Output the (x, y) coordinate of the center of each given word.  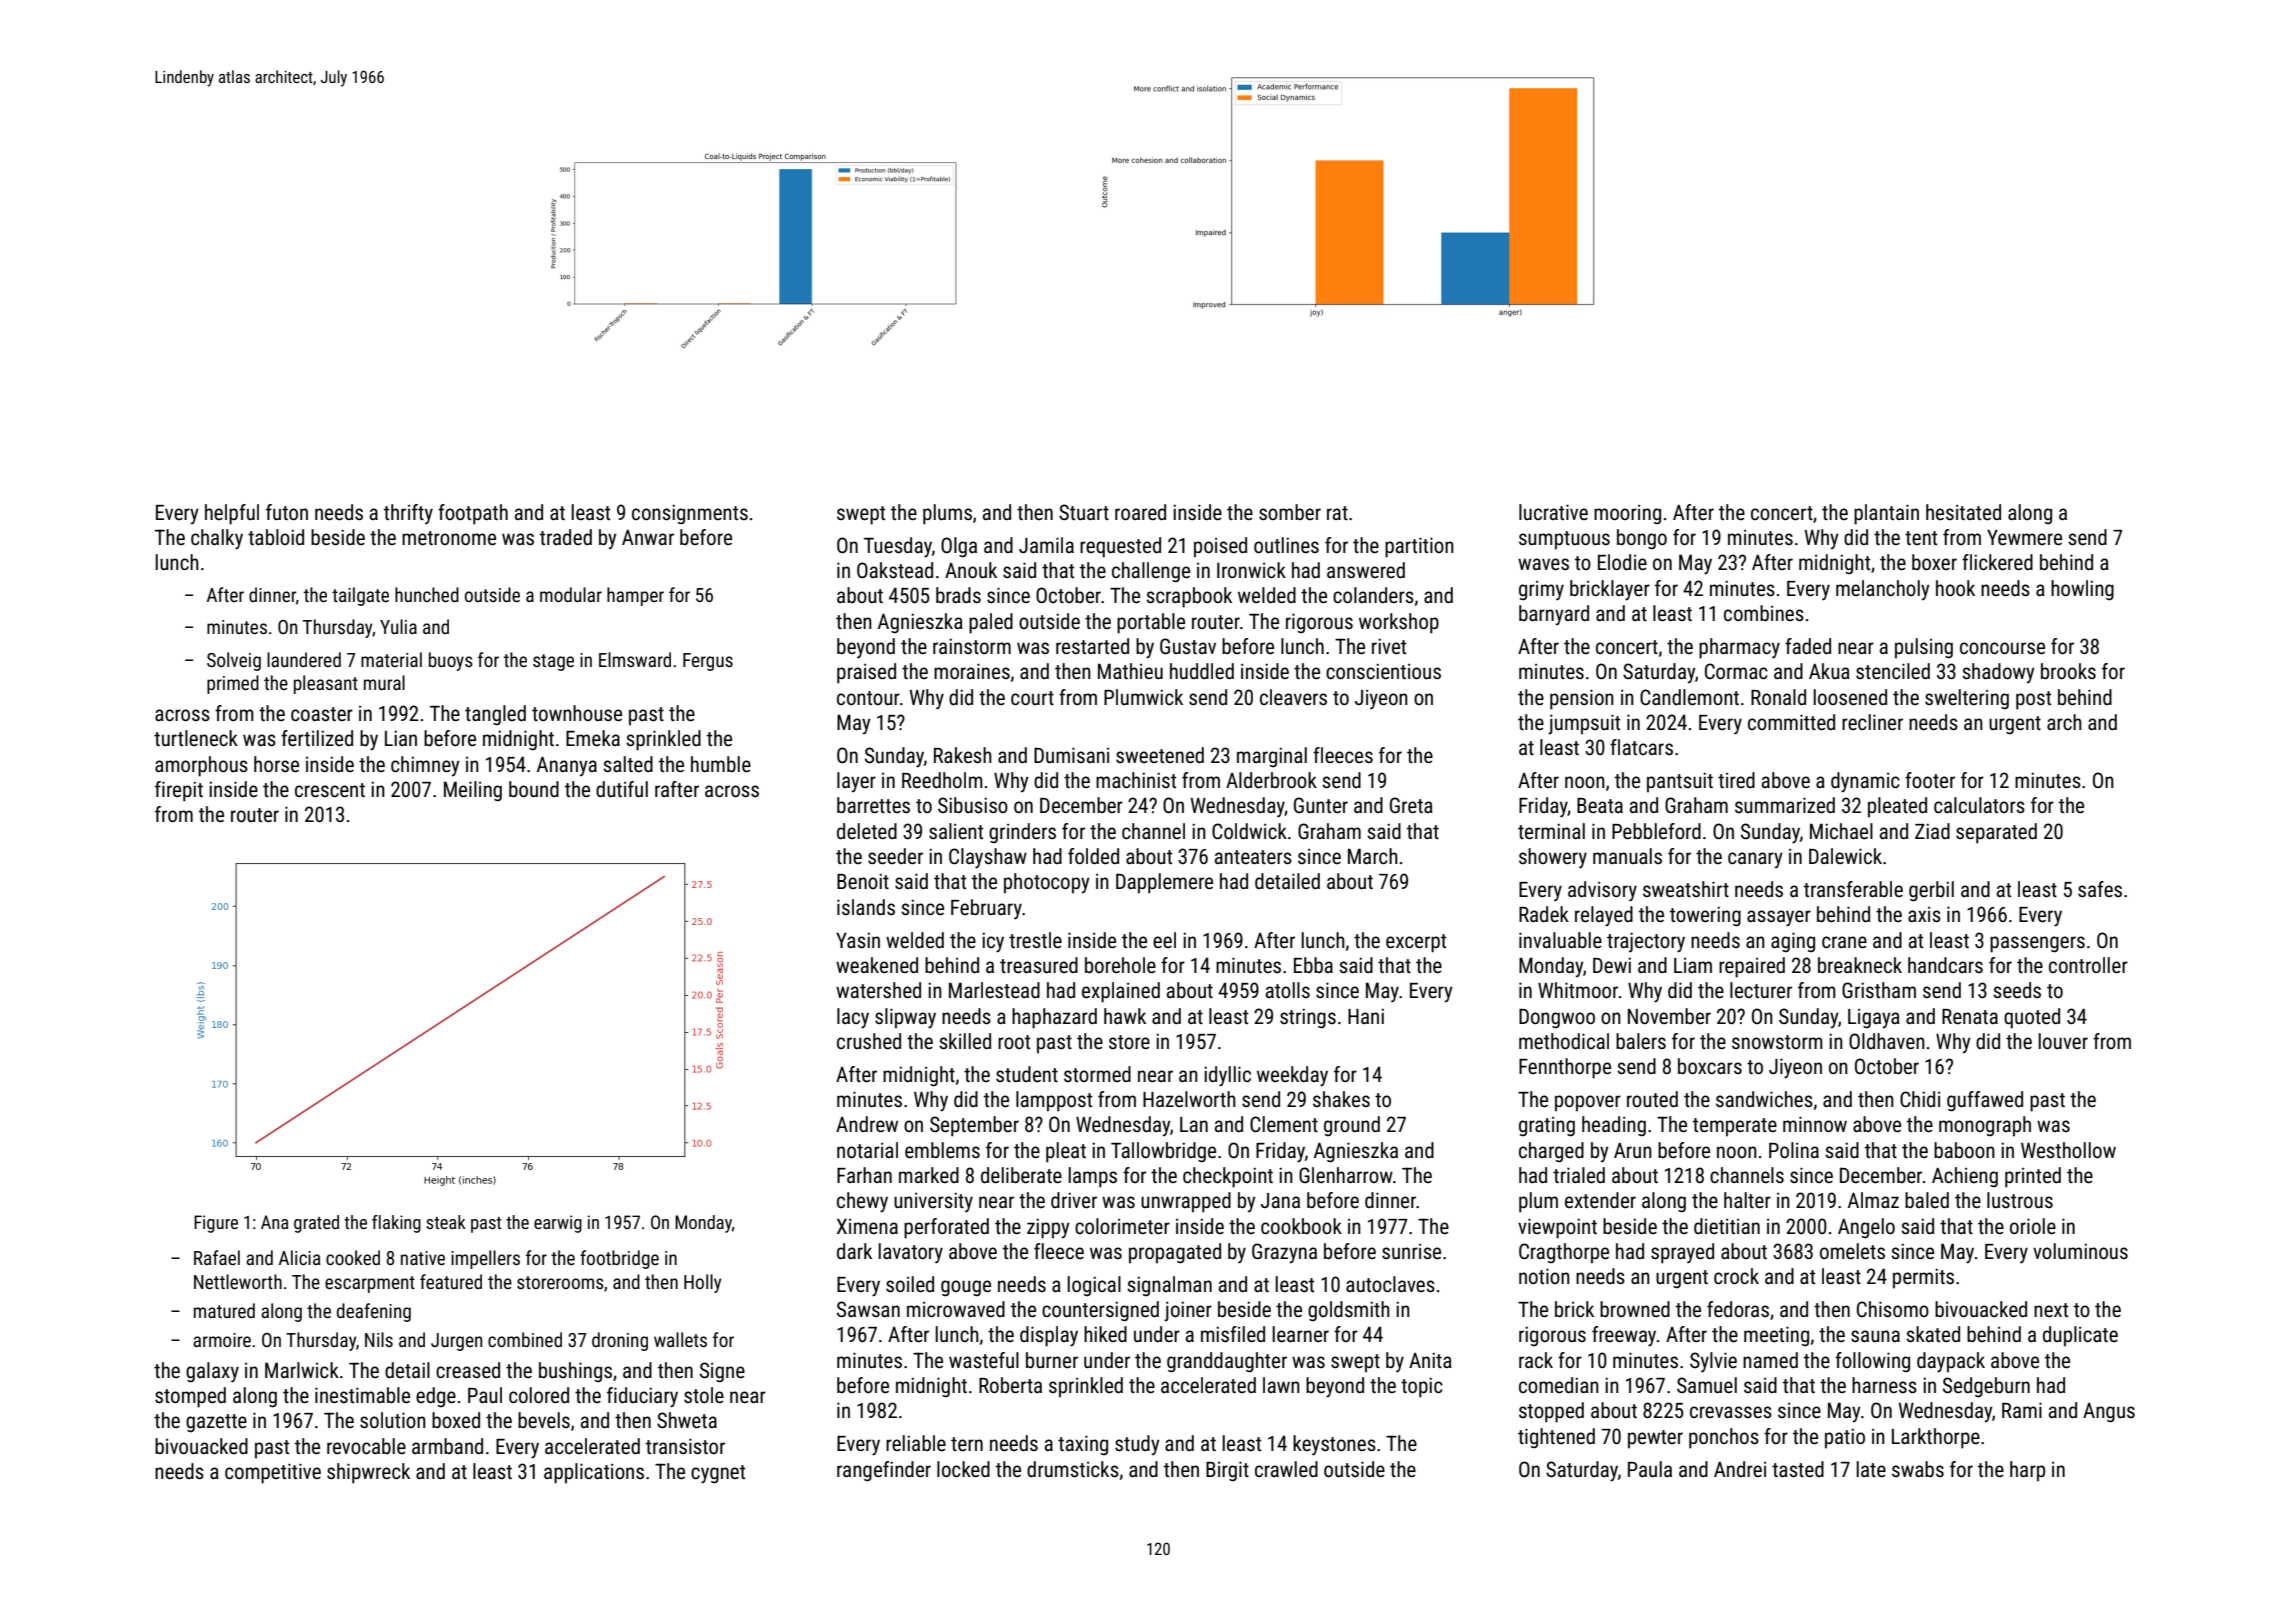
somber (1290, 512)
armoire (222, 1340)
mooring (1627, 515)
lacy (853, 1018)
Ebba (1313, 965)
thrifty (408, 514)
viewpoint (1557, 1228)
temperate (1735, 1127)
